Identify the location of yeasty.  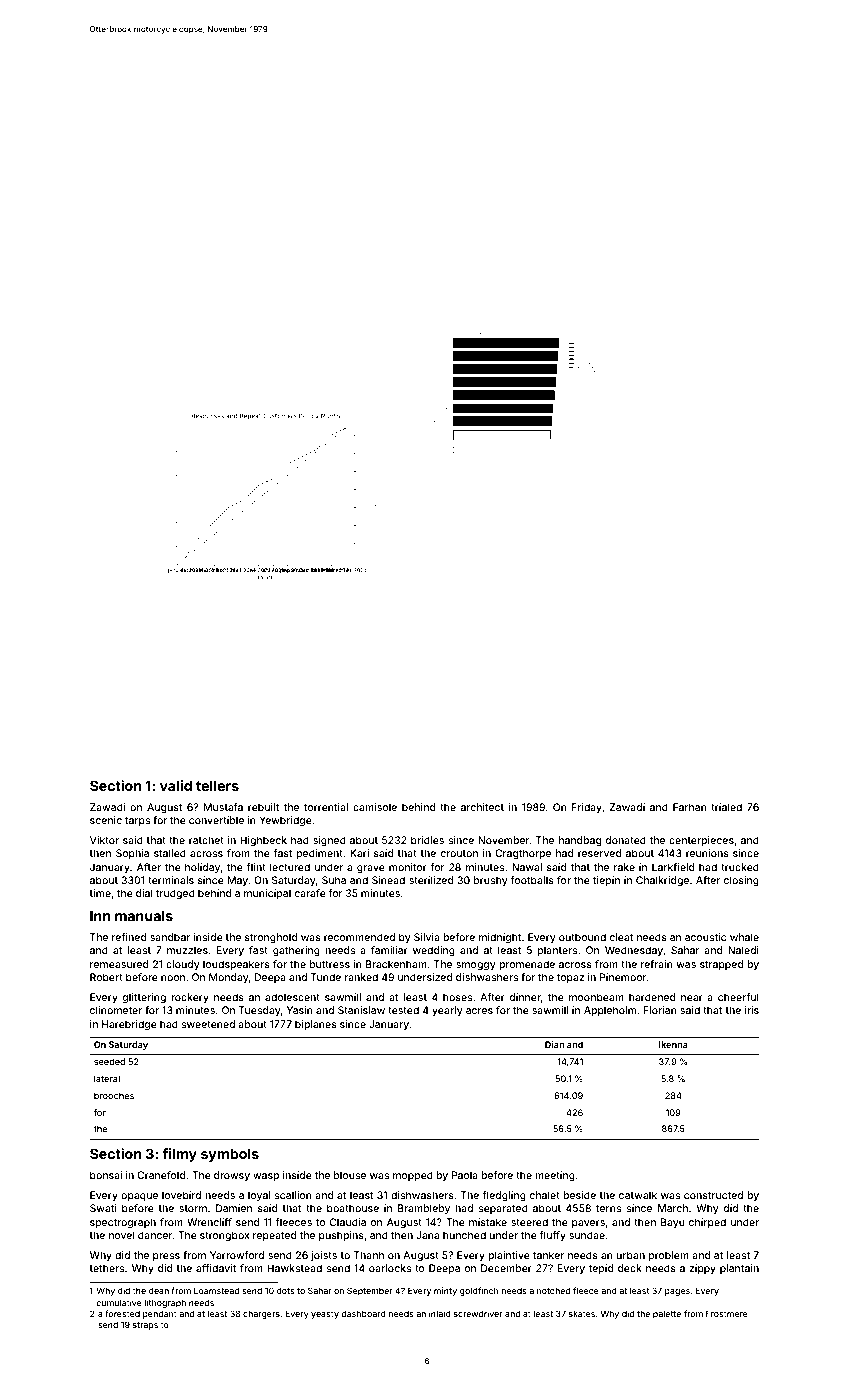
(325, 1315).
